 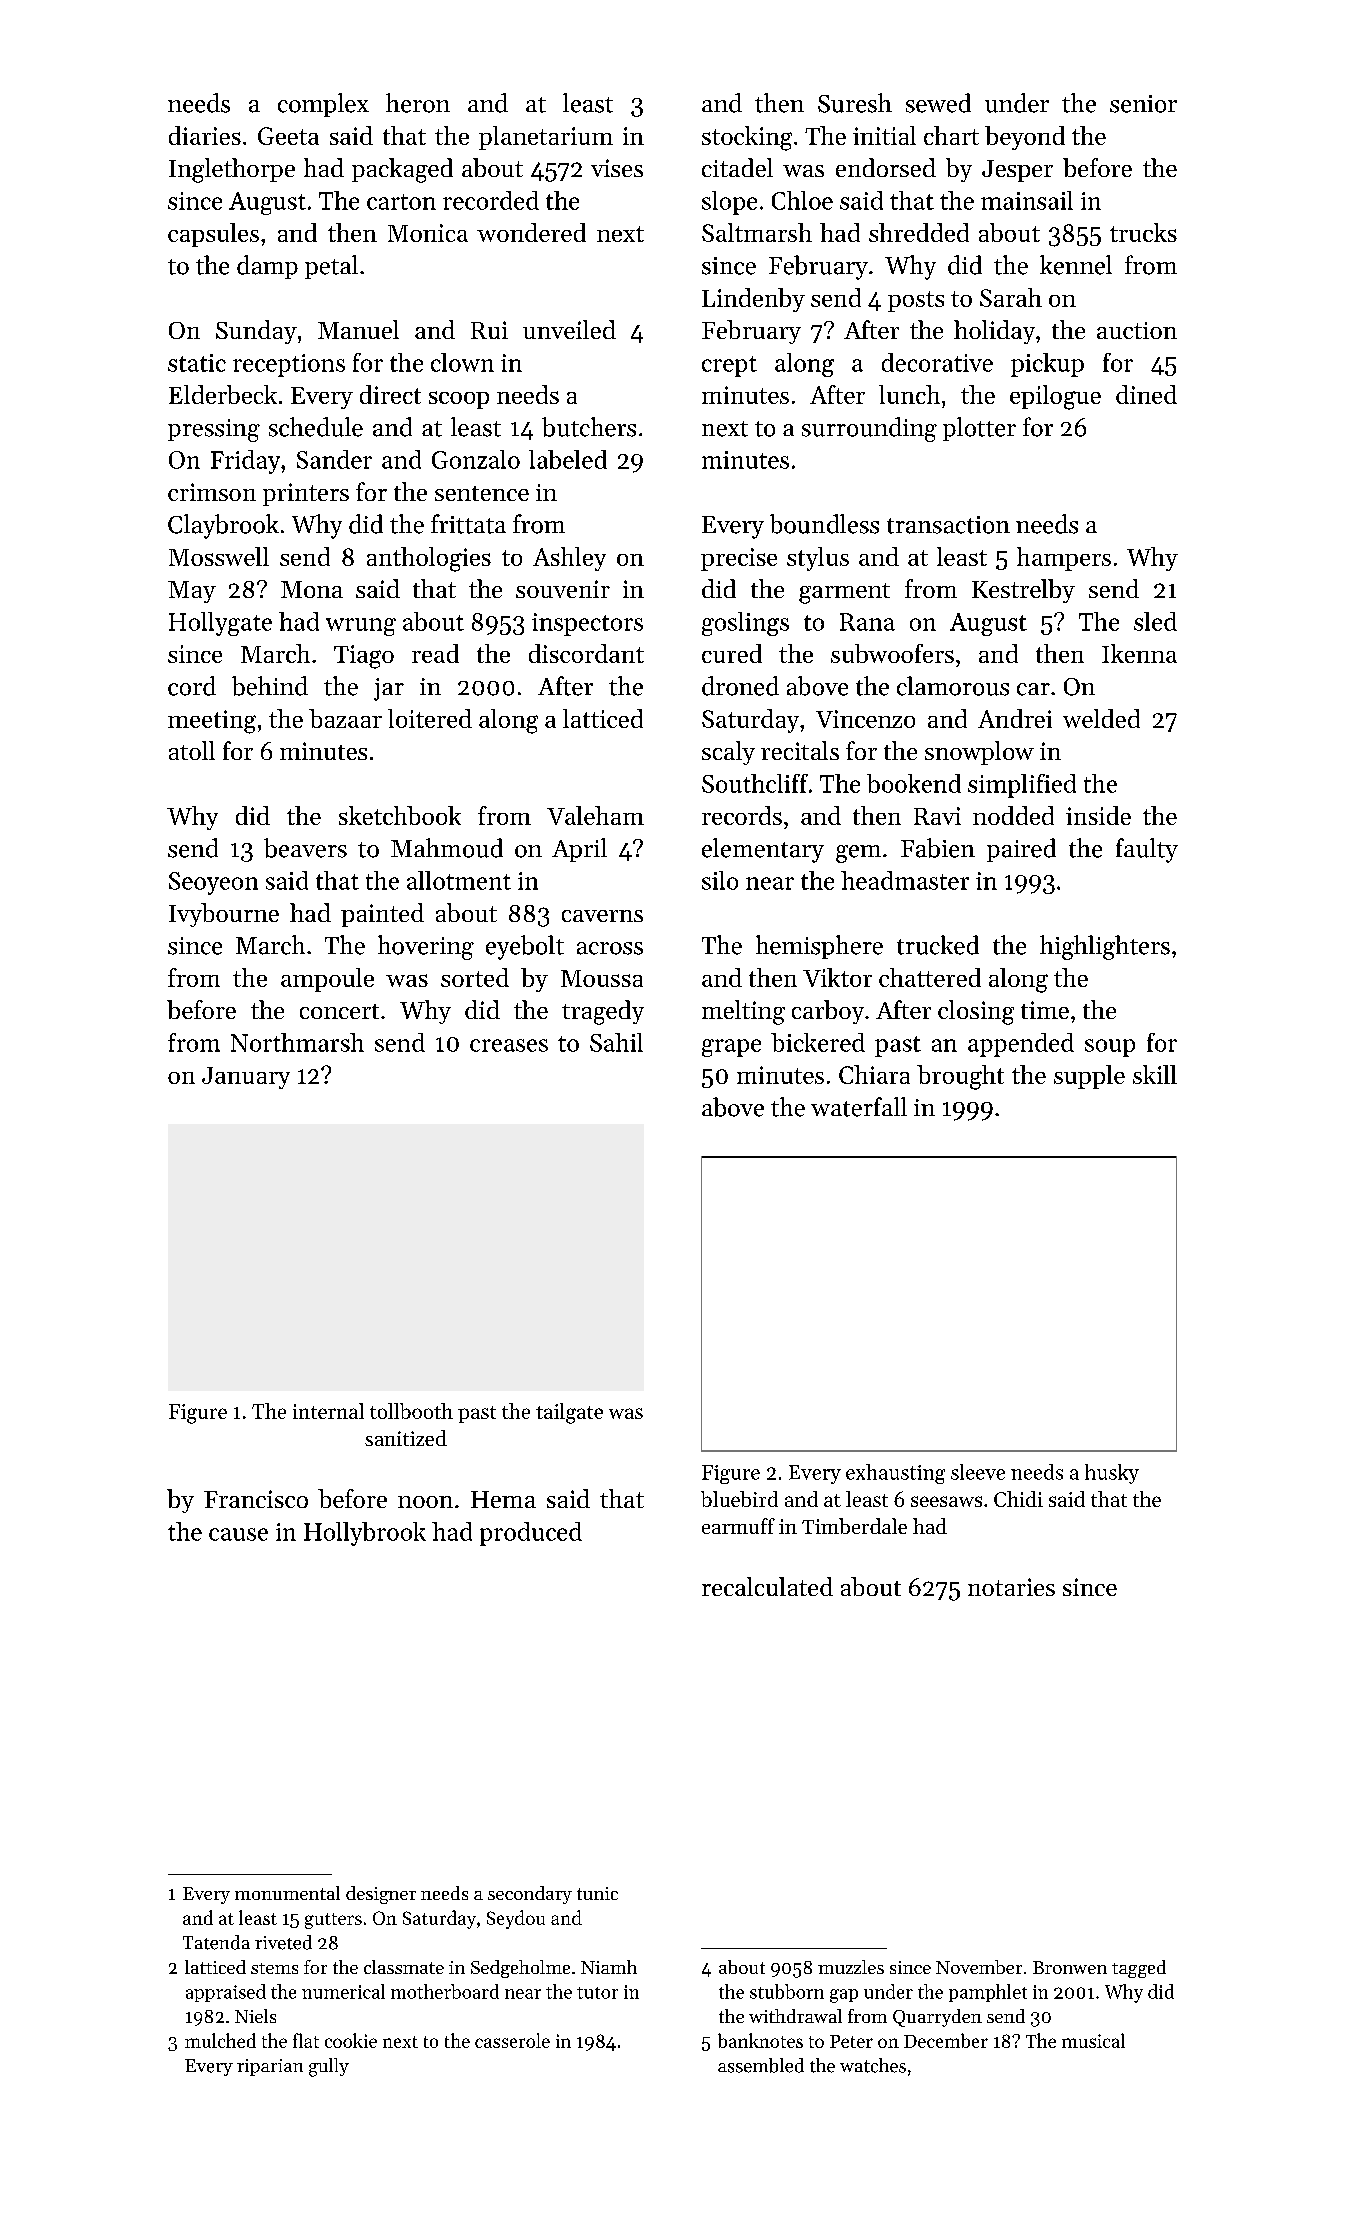 I want to click on creases, so click(x=509, y=1045).
